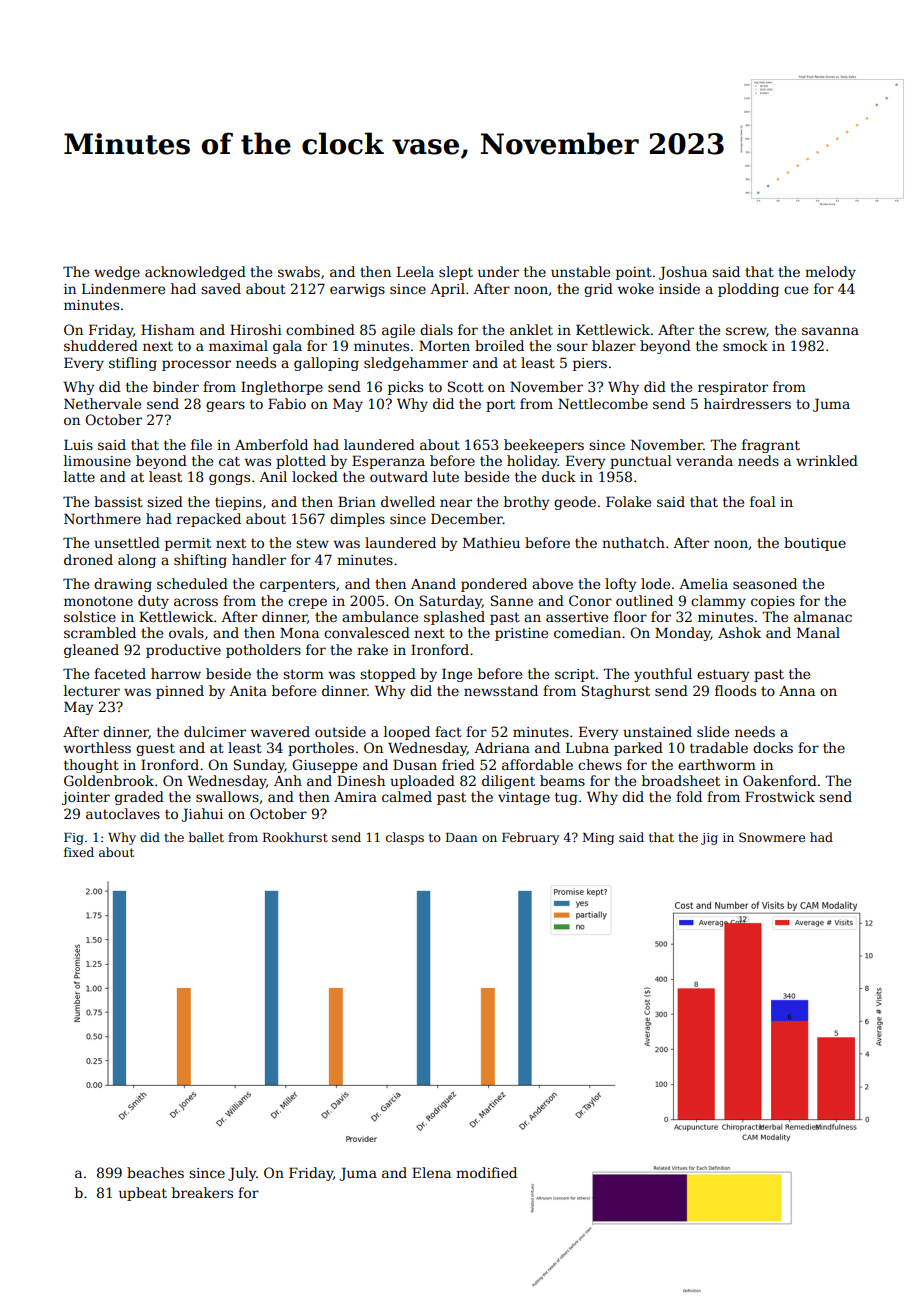  I want to click on slide, so click(713, 731).
